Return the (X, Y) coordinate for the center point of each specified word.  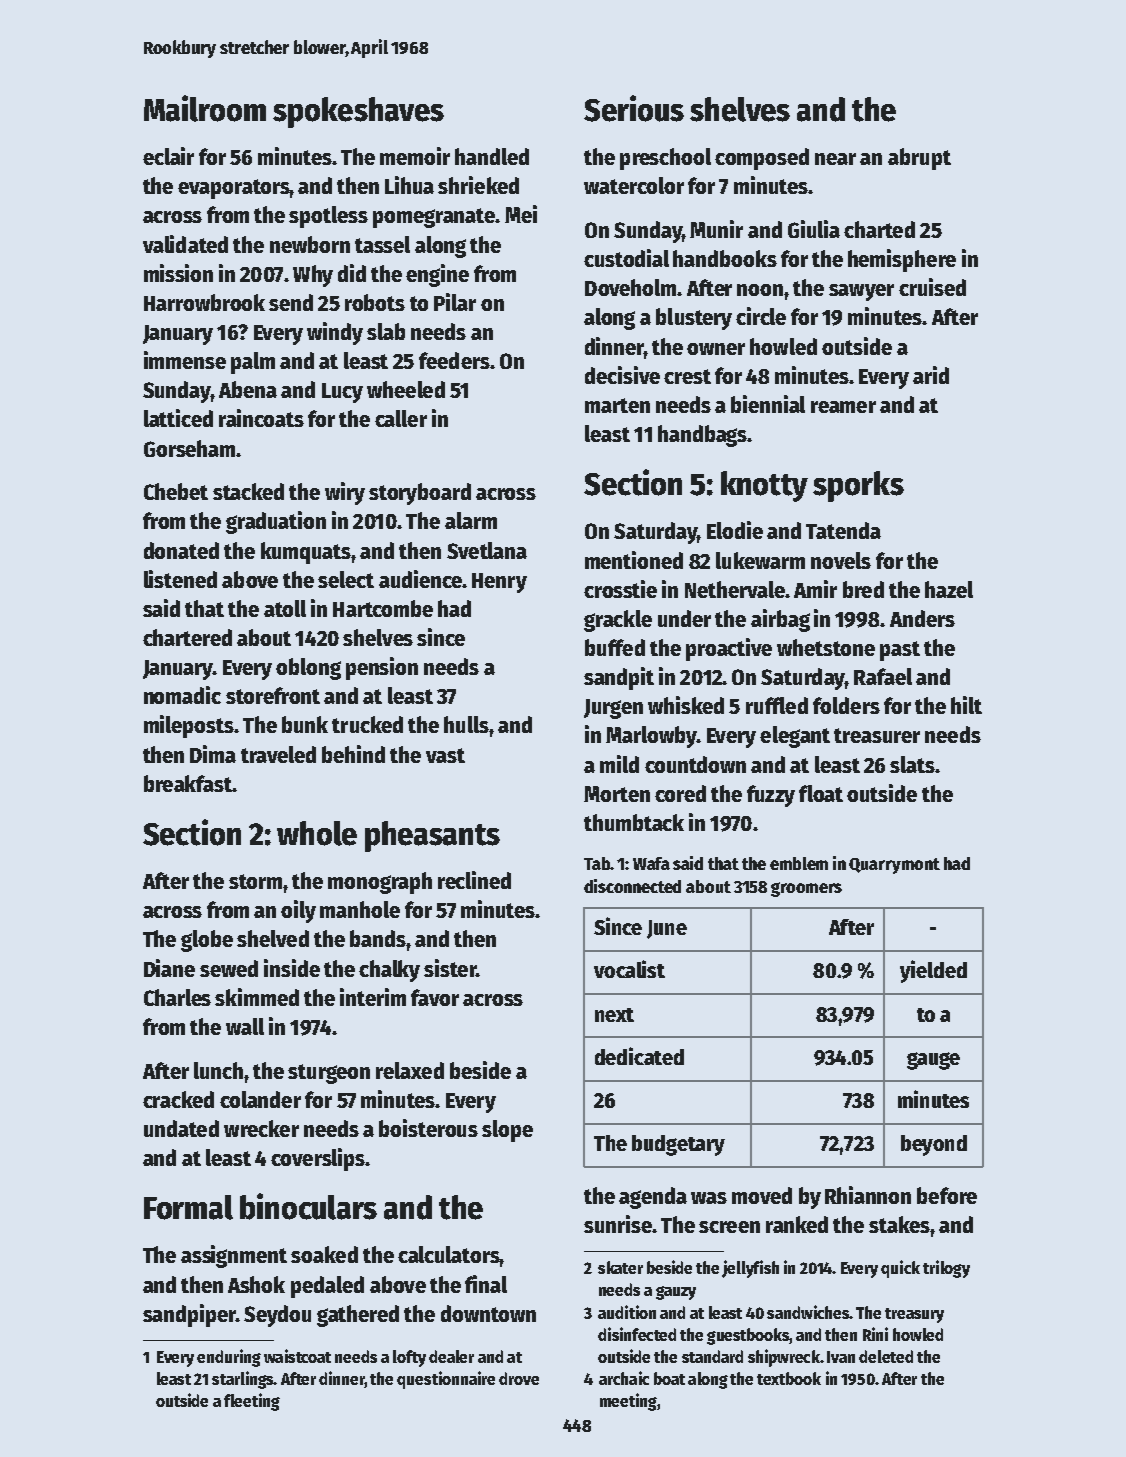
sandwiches (808, 1312)
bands (378, 938)
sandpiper (189, 1315)
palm (253, 363)
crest (687, 376)
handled (492, 156)
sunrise (618, 1224)
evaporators (234, 189)
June (667, 929)
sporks (858, 486)
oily (298, 911)
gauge (933, 1061)
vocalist (629, 969)
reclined (474, 880)
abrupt (919, 159)
